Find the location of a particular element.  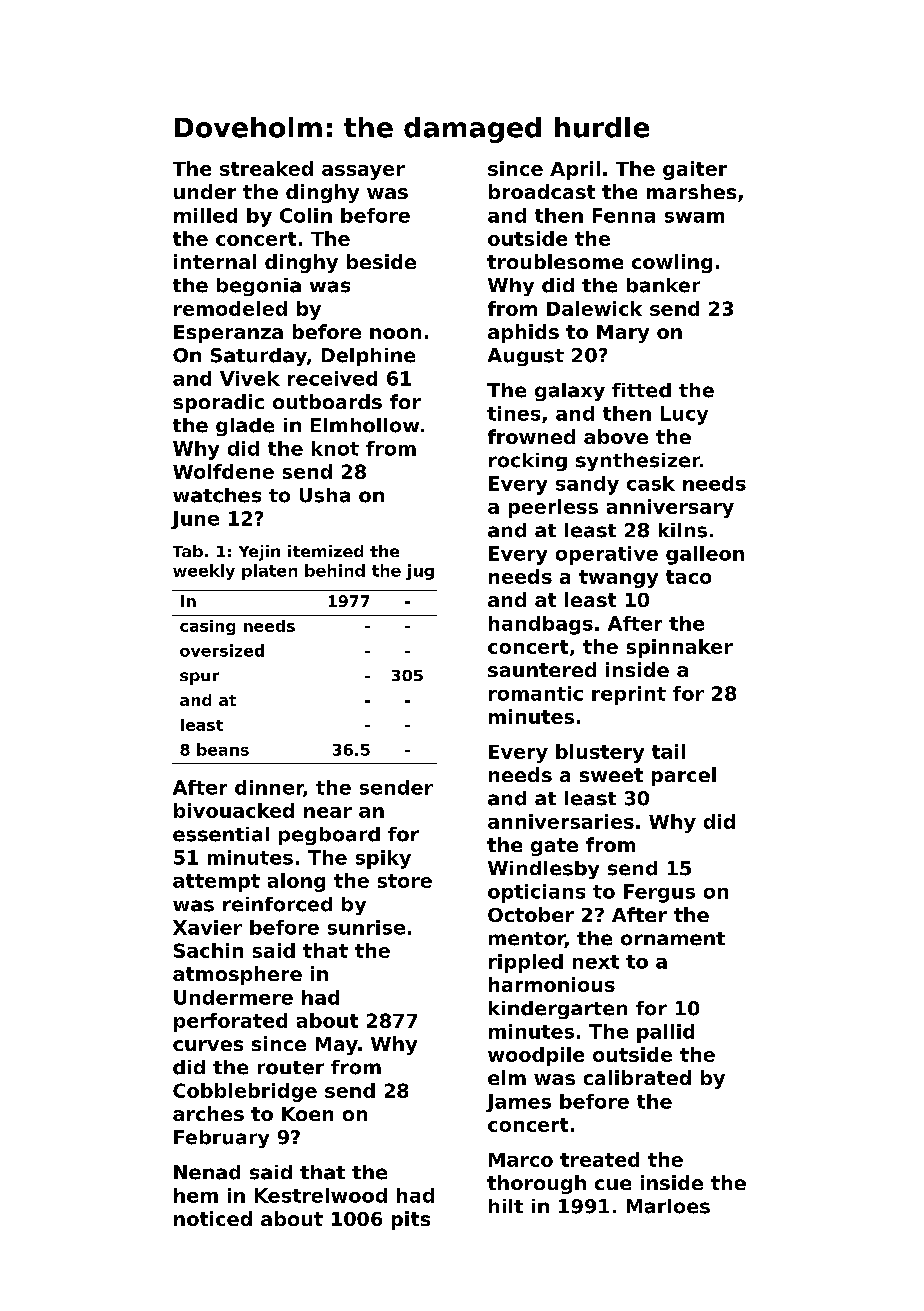

calibrated is located at coordinates (637, 1077).
